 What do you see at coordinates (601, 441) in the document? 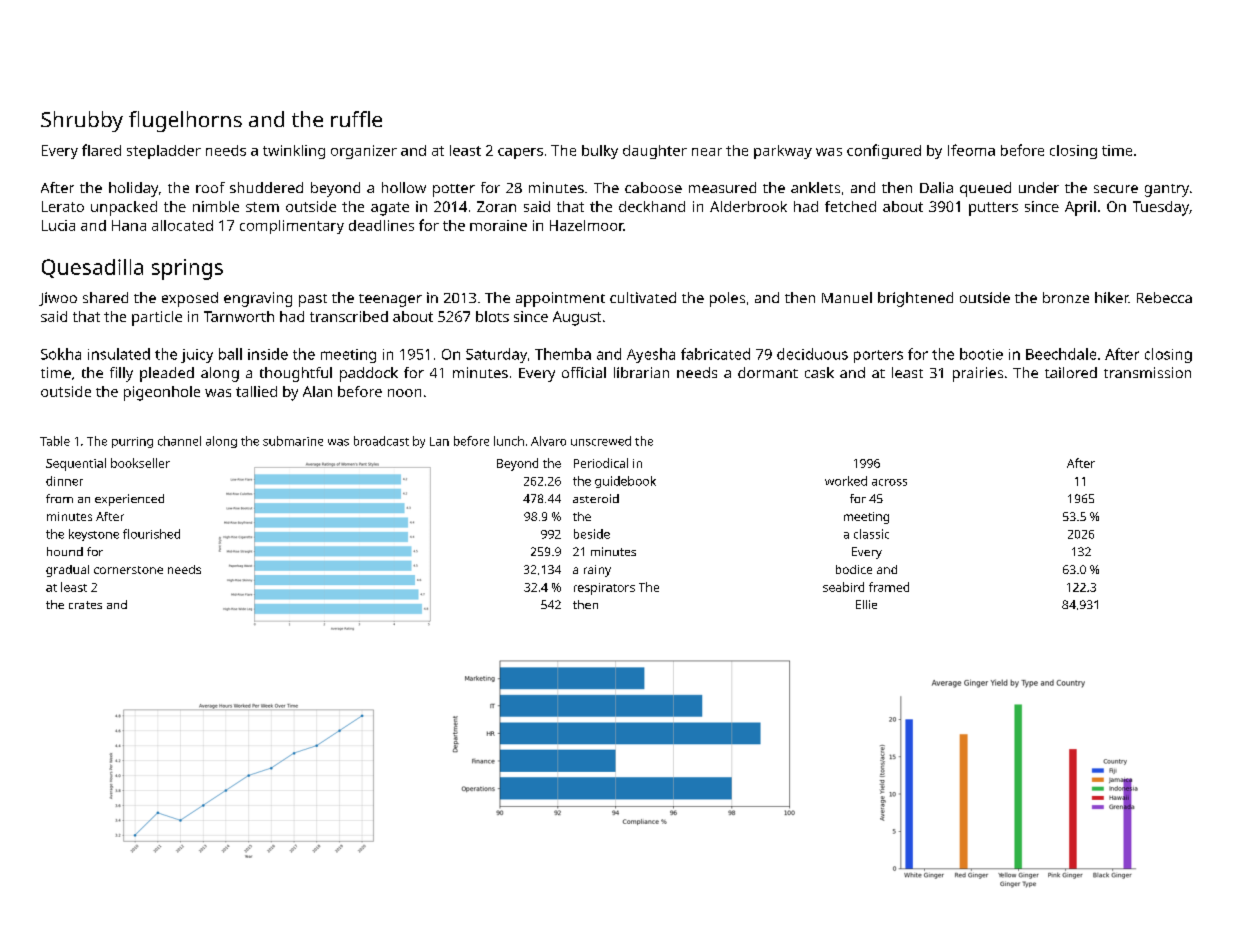
I see `unscrewed` at bounding box center [601, 441].
